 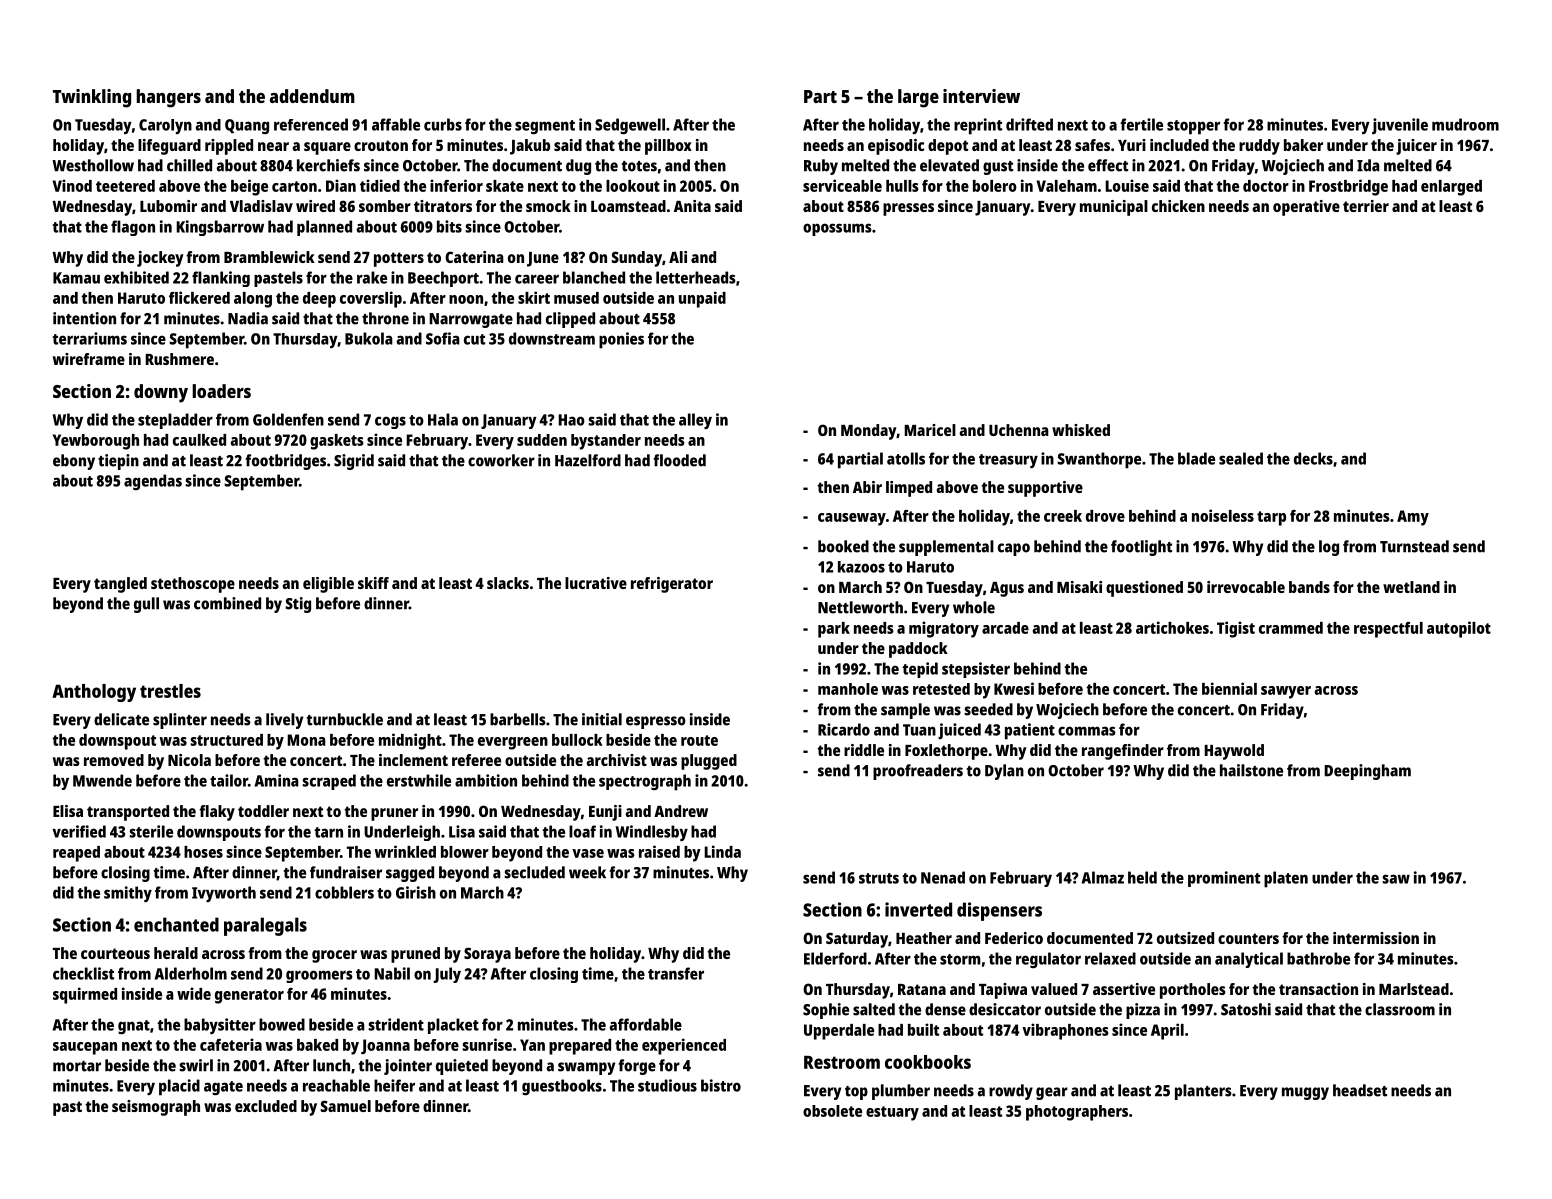 What do you see at coordinates (168, 98) in the page?
I see `hangers` at bounding box center [168, 98].
